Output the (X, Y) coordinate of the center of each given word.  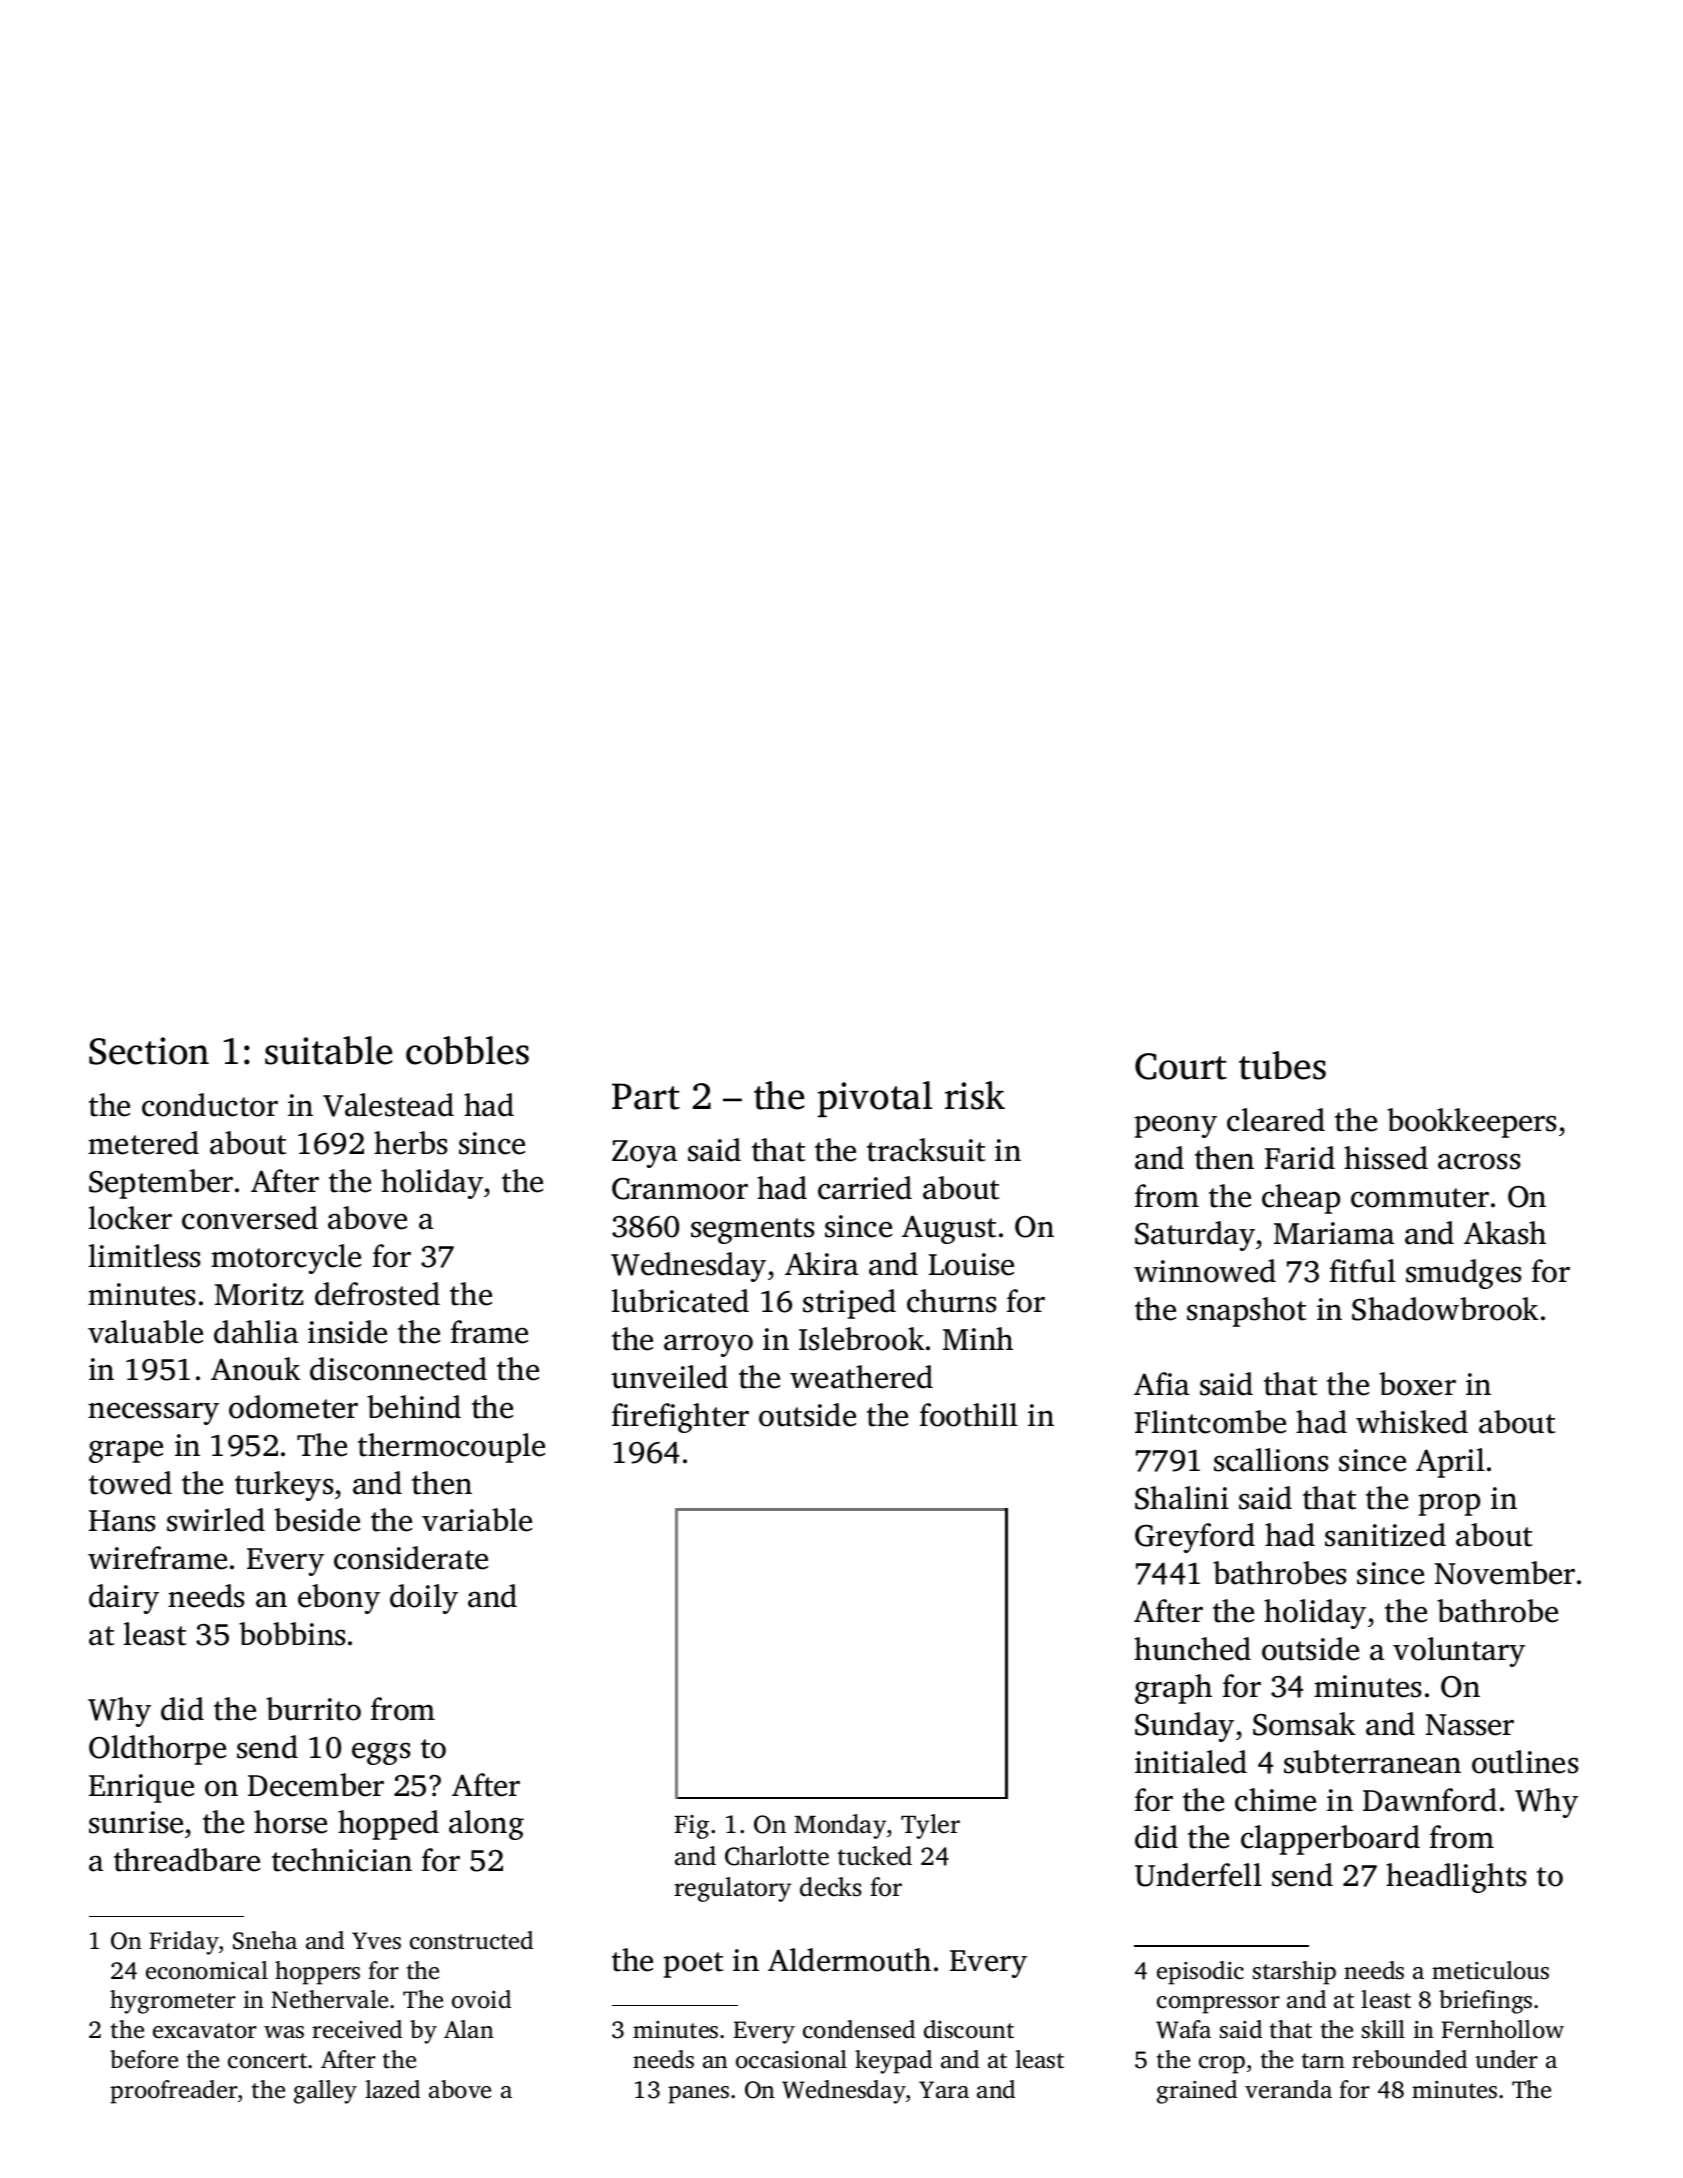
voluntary (1459, 1652)
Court (1181, 1066)
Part (646, 1096)
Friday (184, 1943)
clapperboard (1330, 1840)
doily (424, 1599)
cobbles (467, 1050)
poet (693, 1965)
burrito (313, 1709)
